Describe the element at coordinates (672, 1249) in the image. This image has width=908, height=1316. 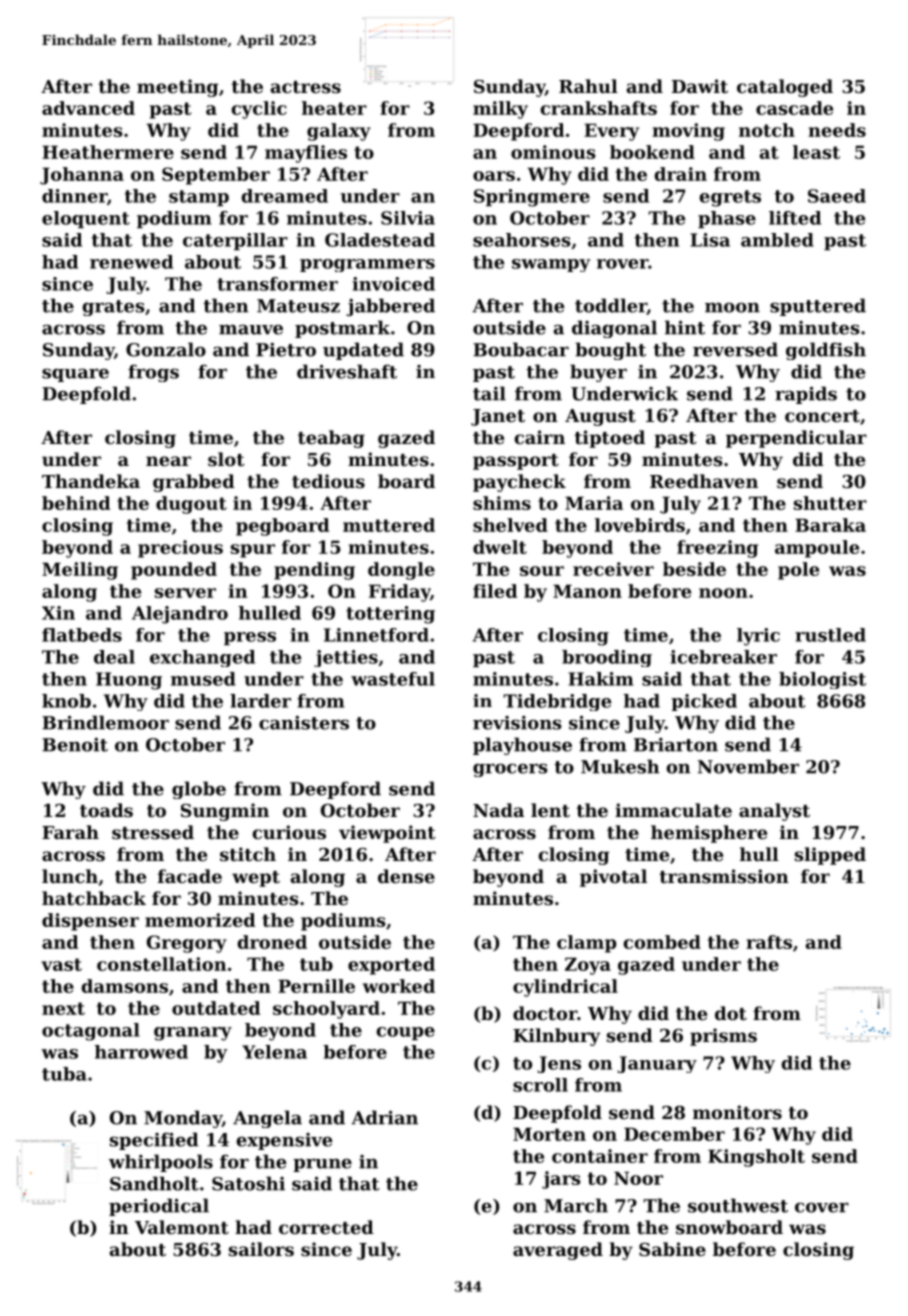
I see `Sabine` at that location.
